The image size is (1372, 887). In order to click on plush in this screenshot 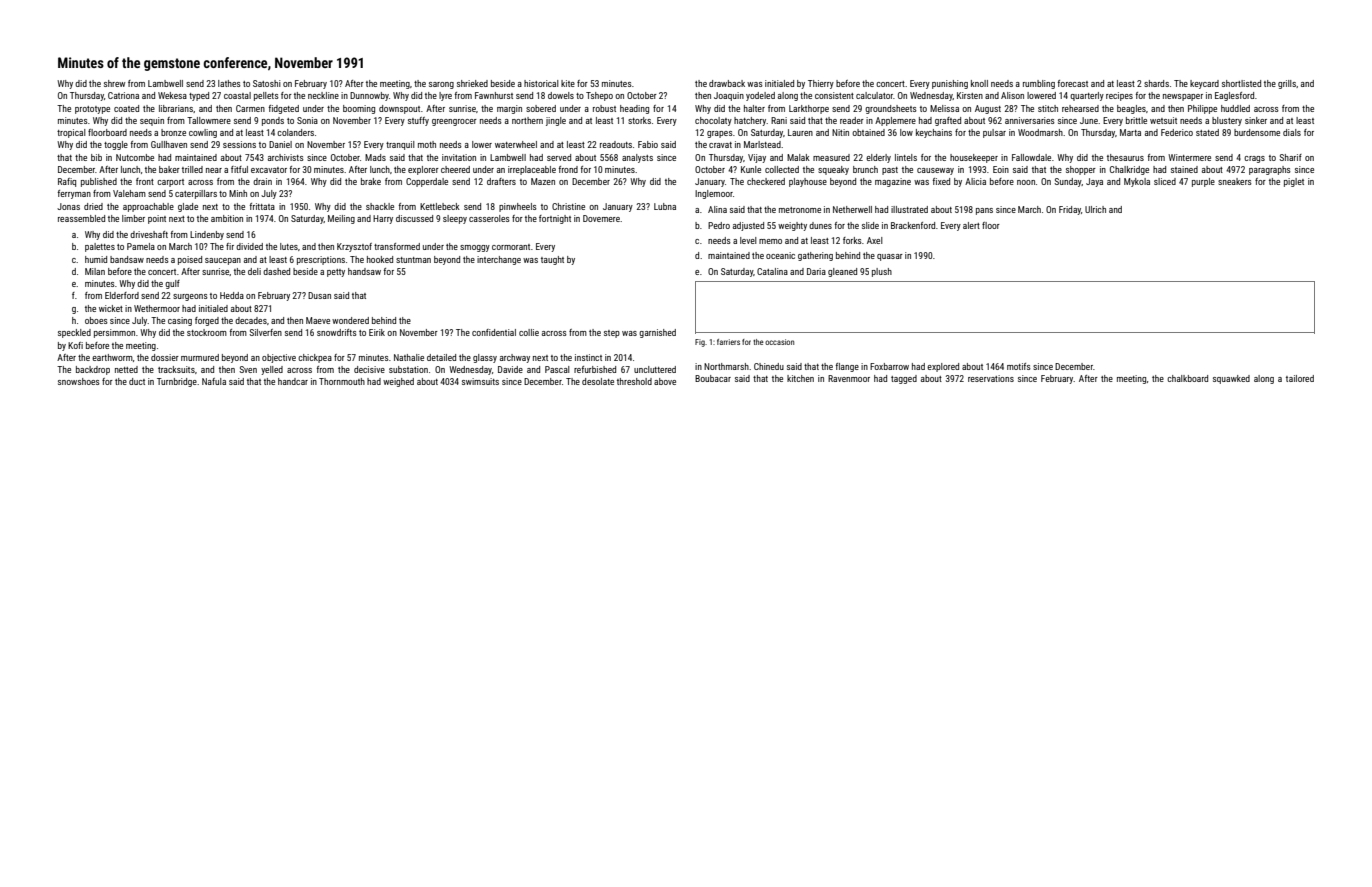, I will do `click(882, 272)`.
